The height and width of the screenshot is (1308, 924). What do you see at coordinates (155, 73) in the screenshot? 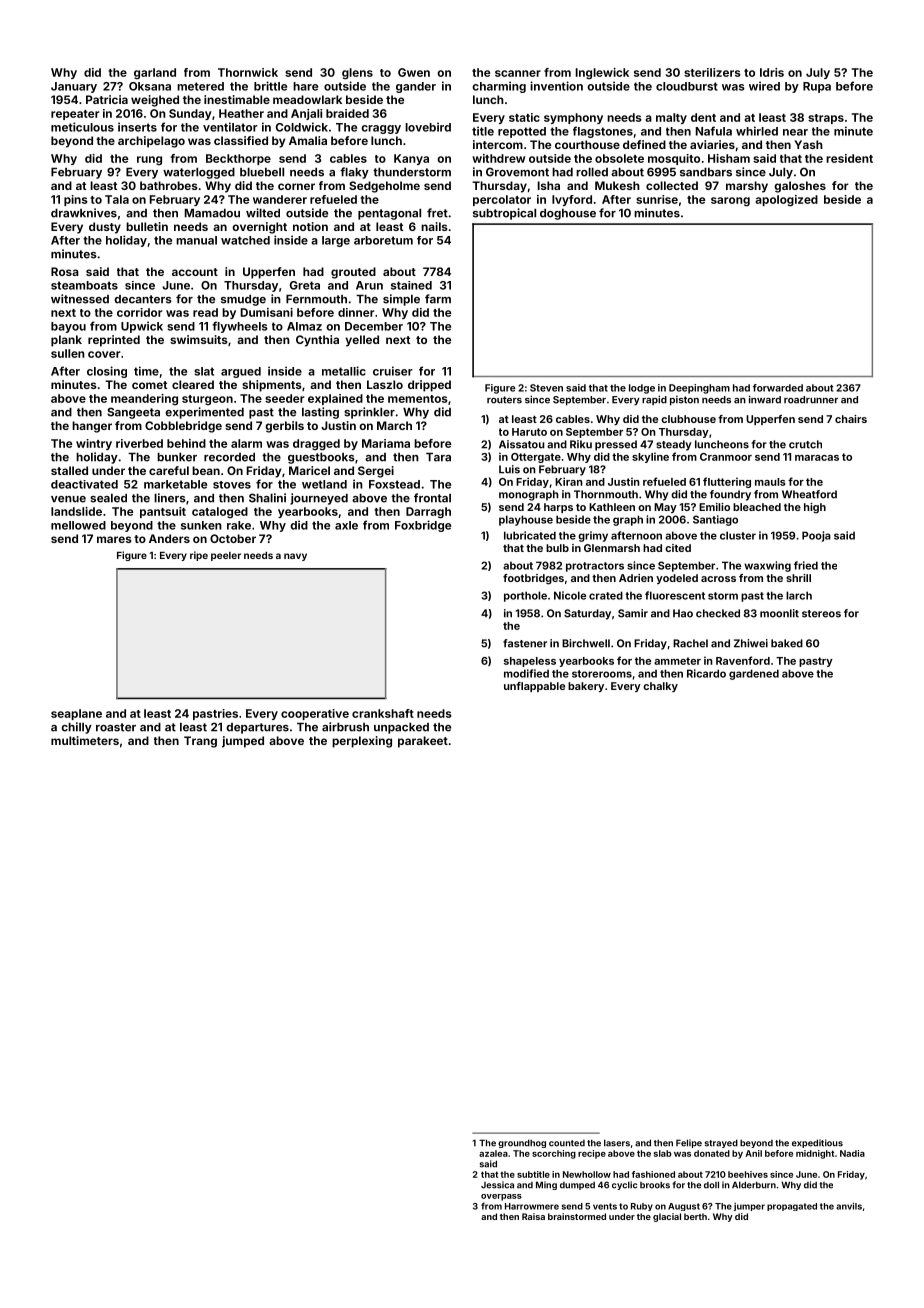
I see `garland` at bounding box center [155, 73].
